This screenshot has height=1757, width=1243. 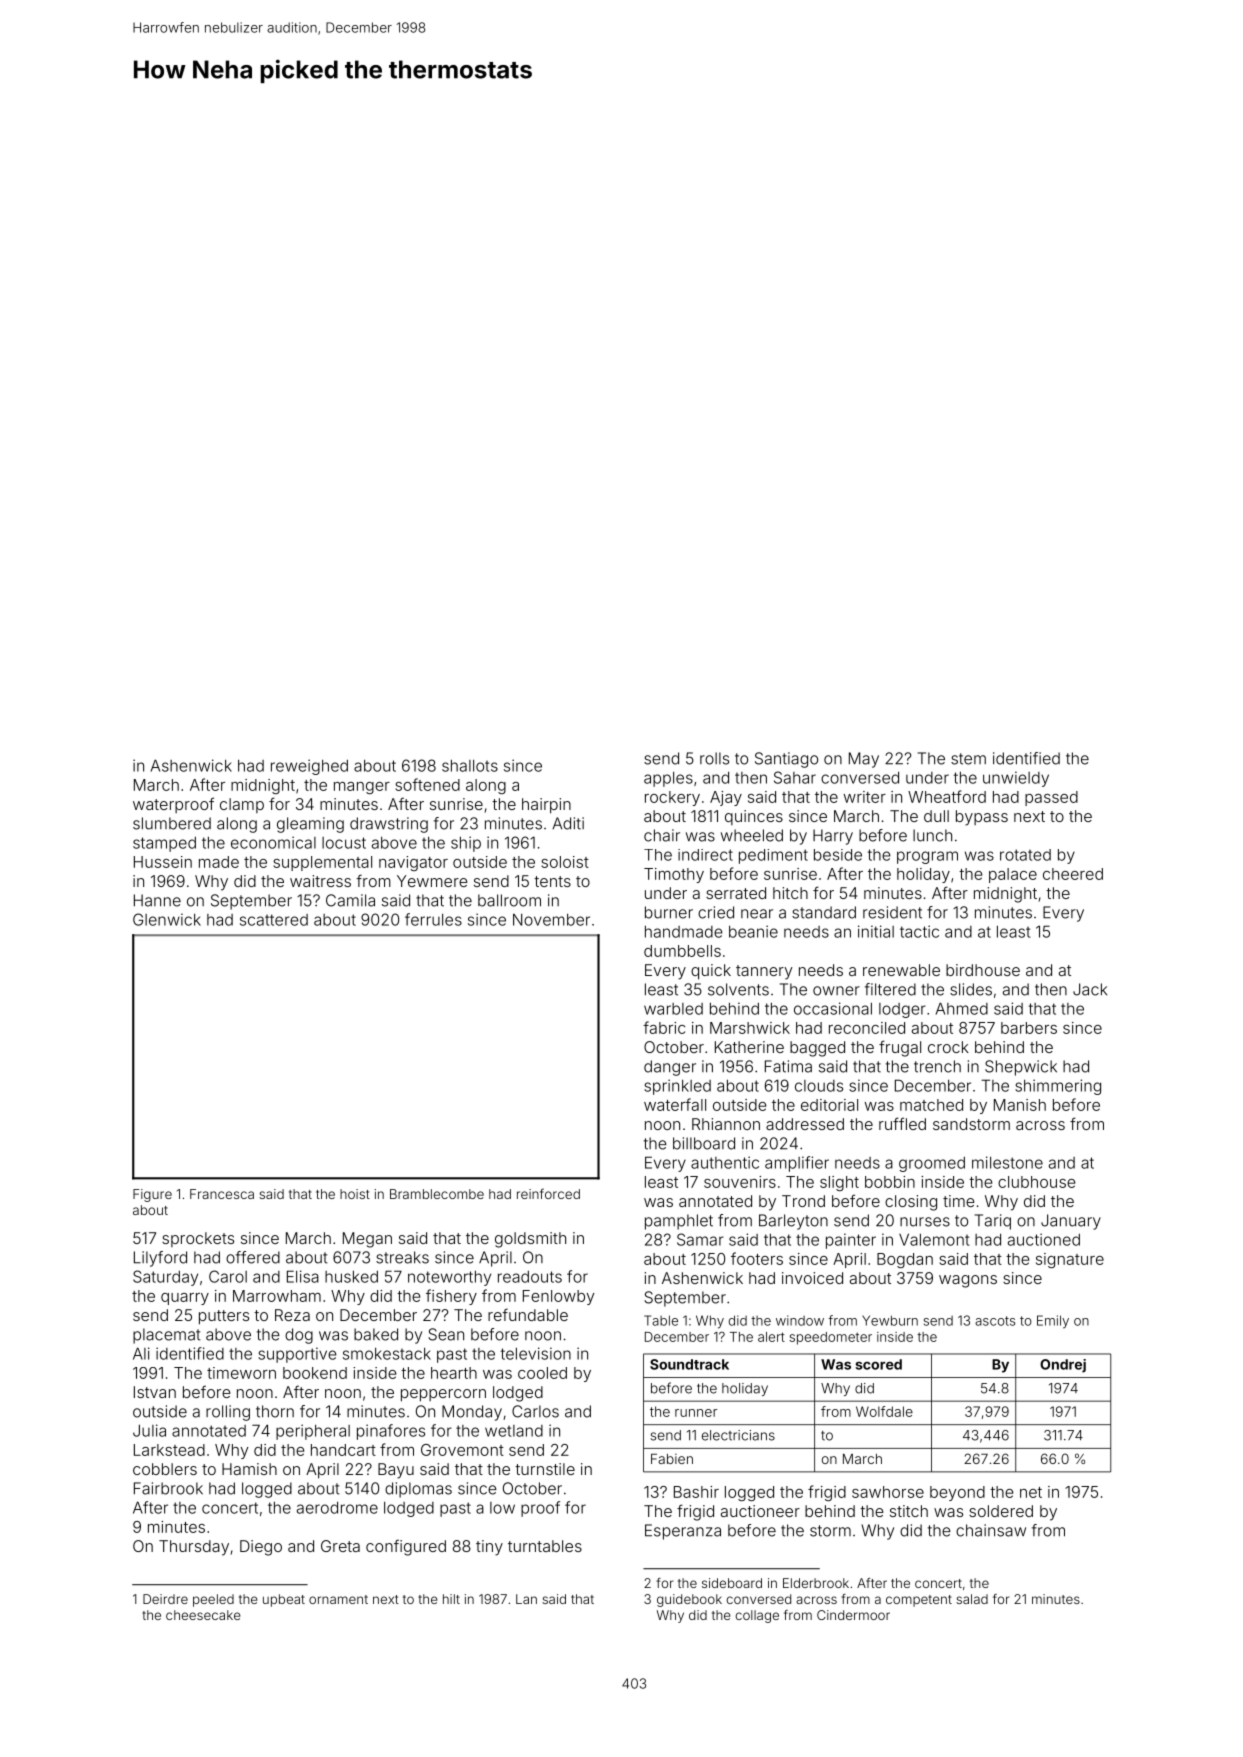 What do you see at coordinates (817, 1049) in the screenshot?
I see `bagged` at bounding box center [817, 1049].
